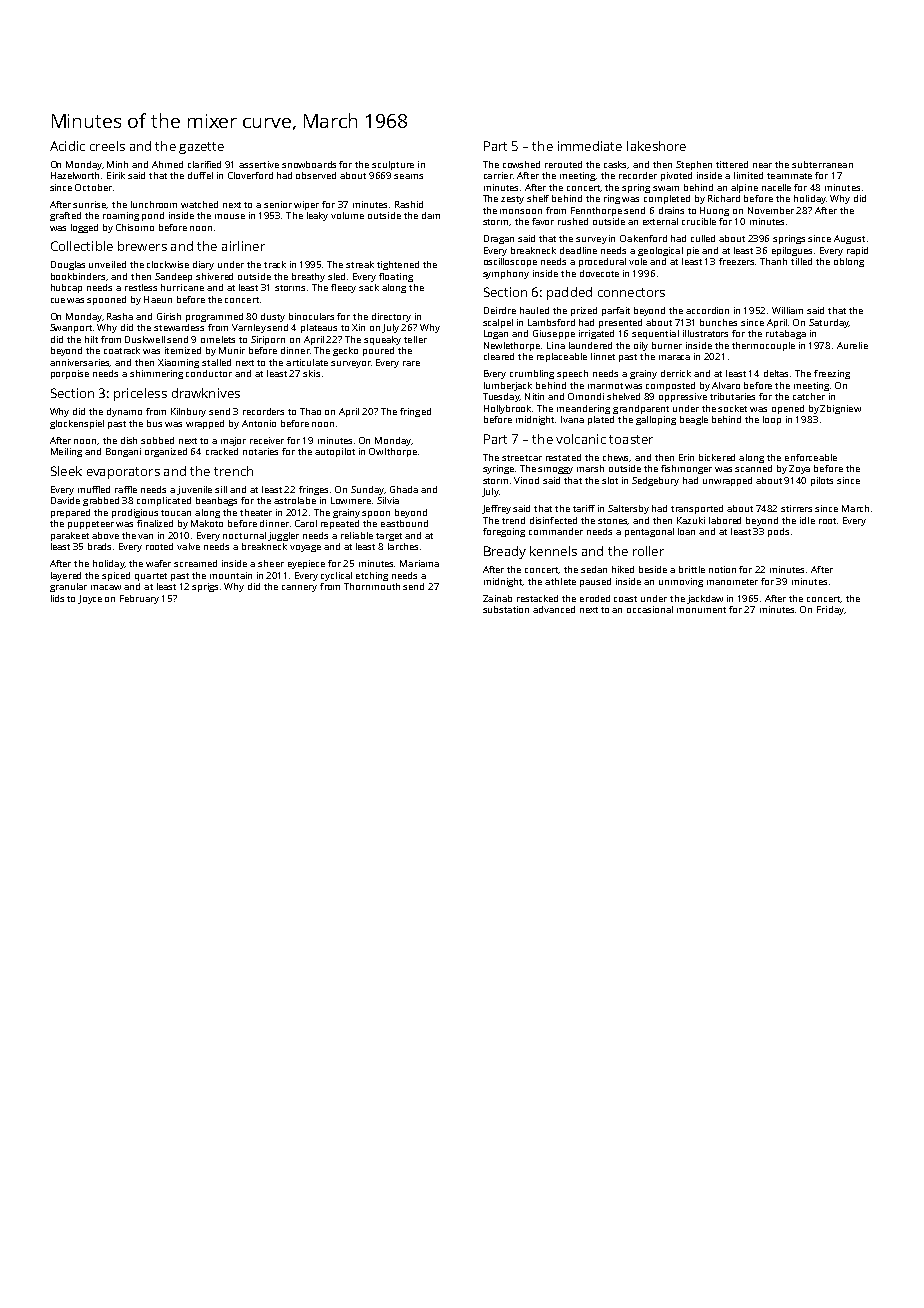 Image resolution: width=924 pixels, height=1308 pixels. I want to click on substation, so click(506, 609).
